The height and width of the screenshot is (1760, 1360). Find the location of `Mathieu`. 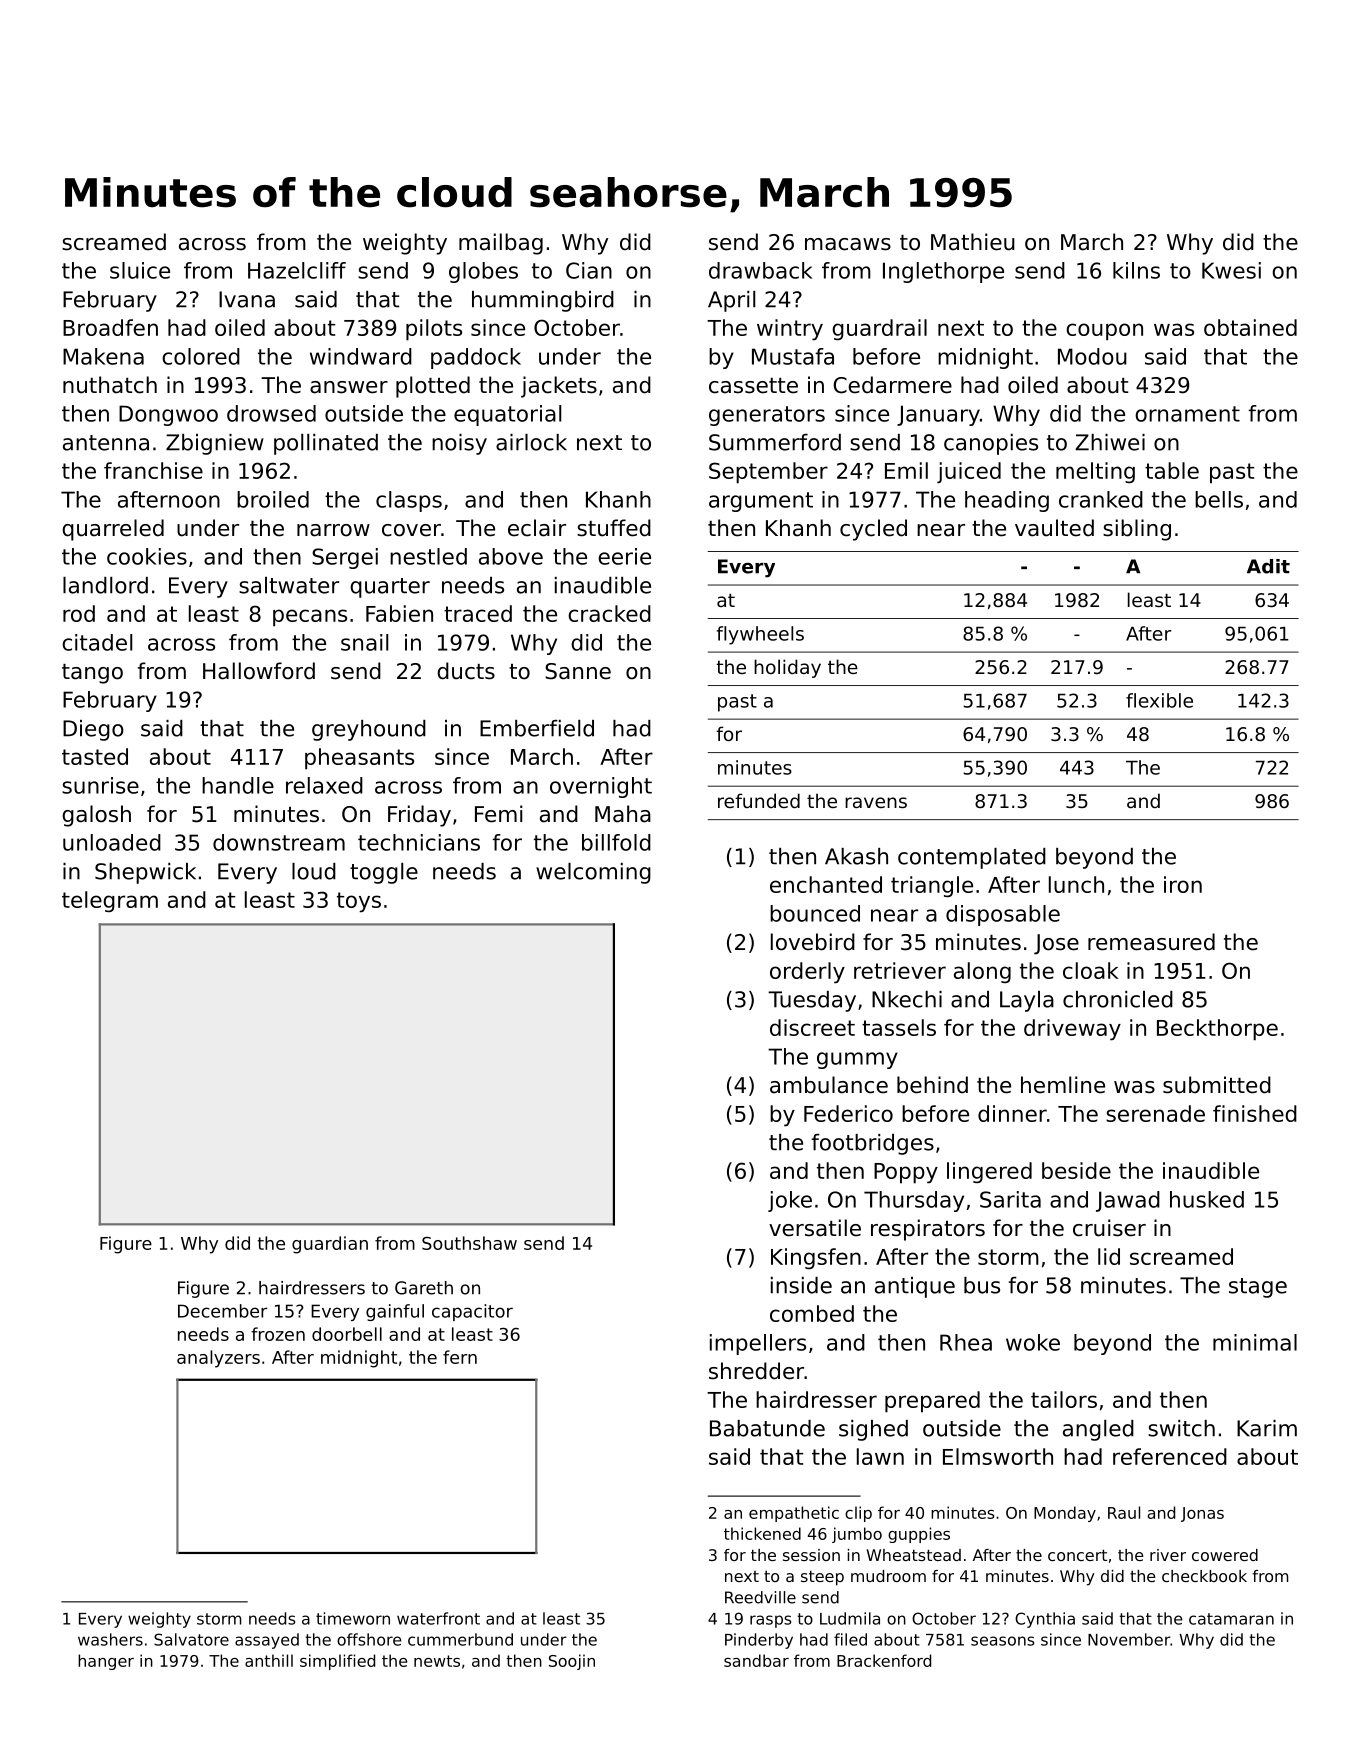

Mathieu is located at coordinates (973, 242).
